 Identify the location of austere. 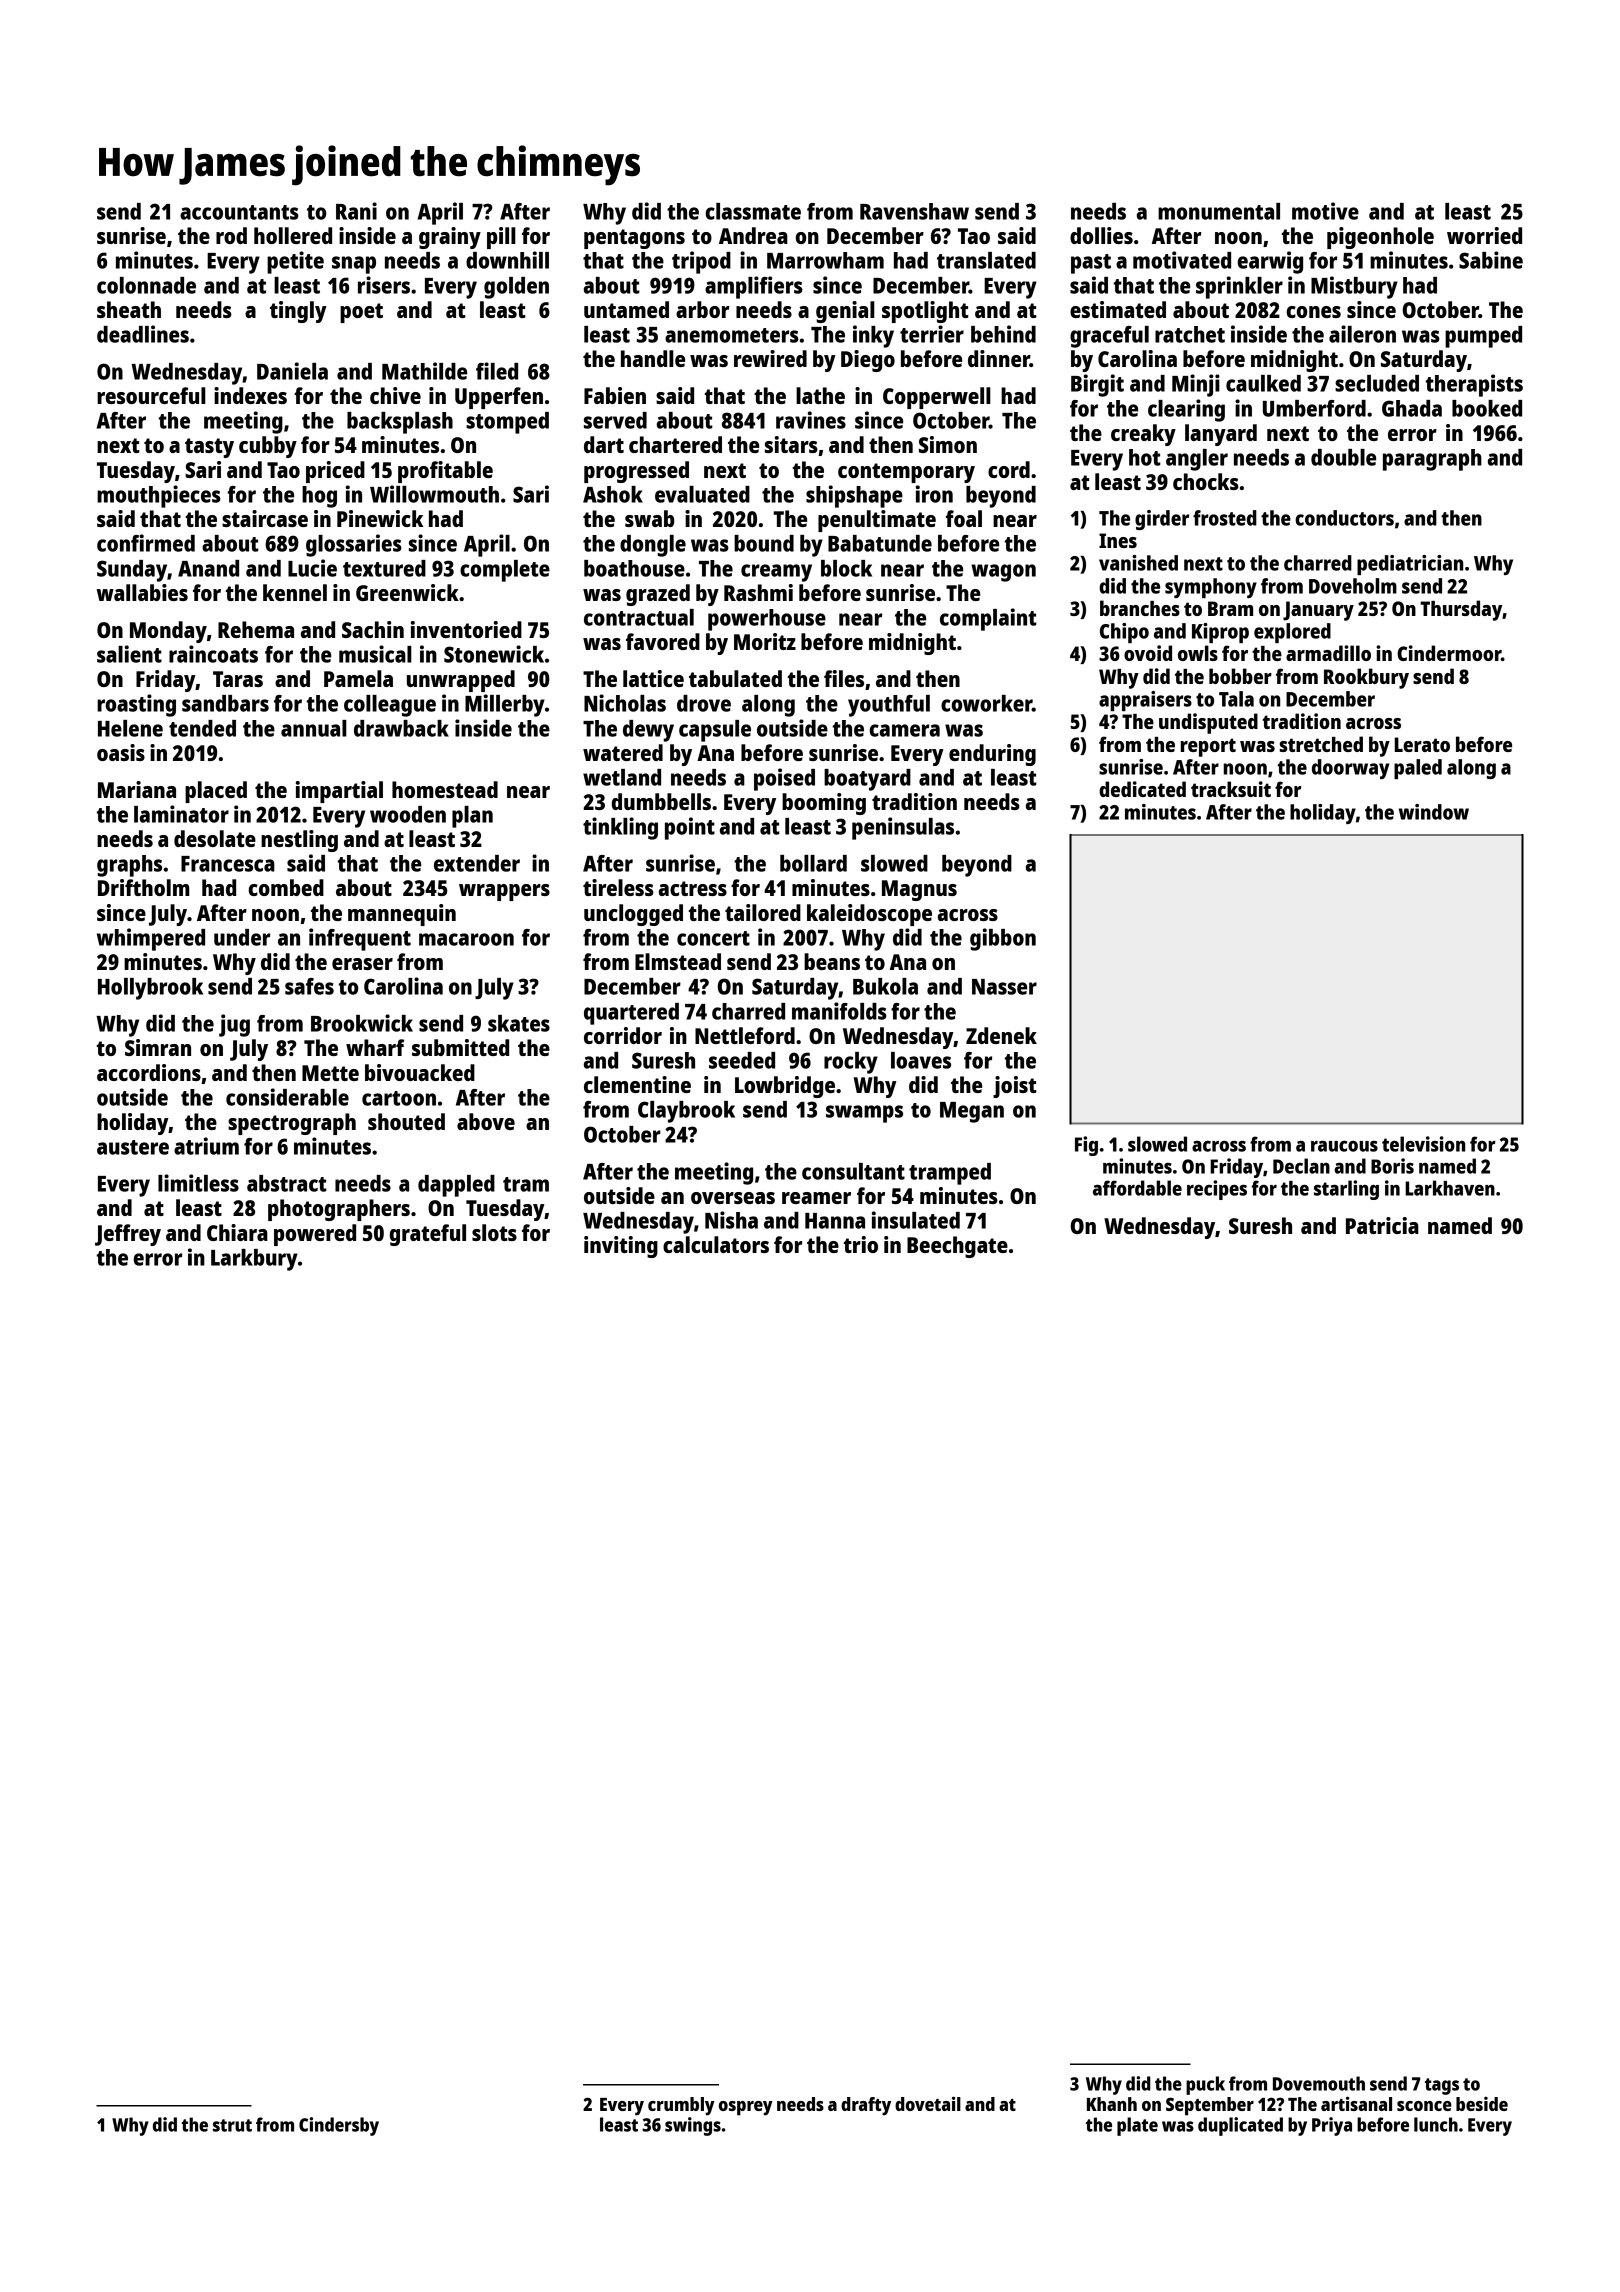
(133, 1147).
